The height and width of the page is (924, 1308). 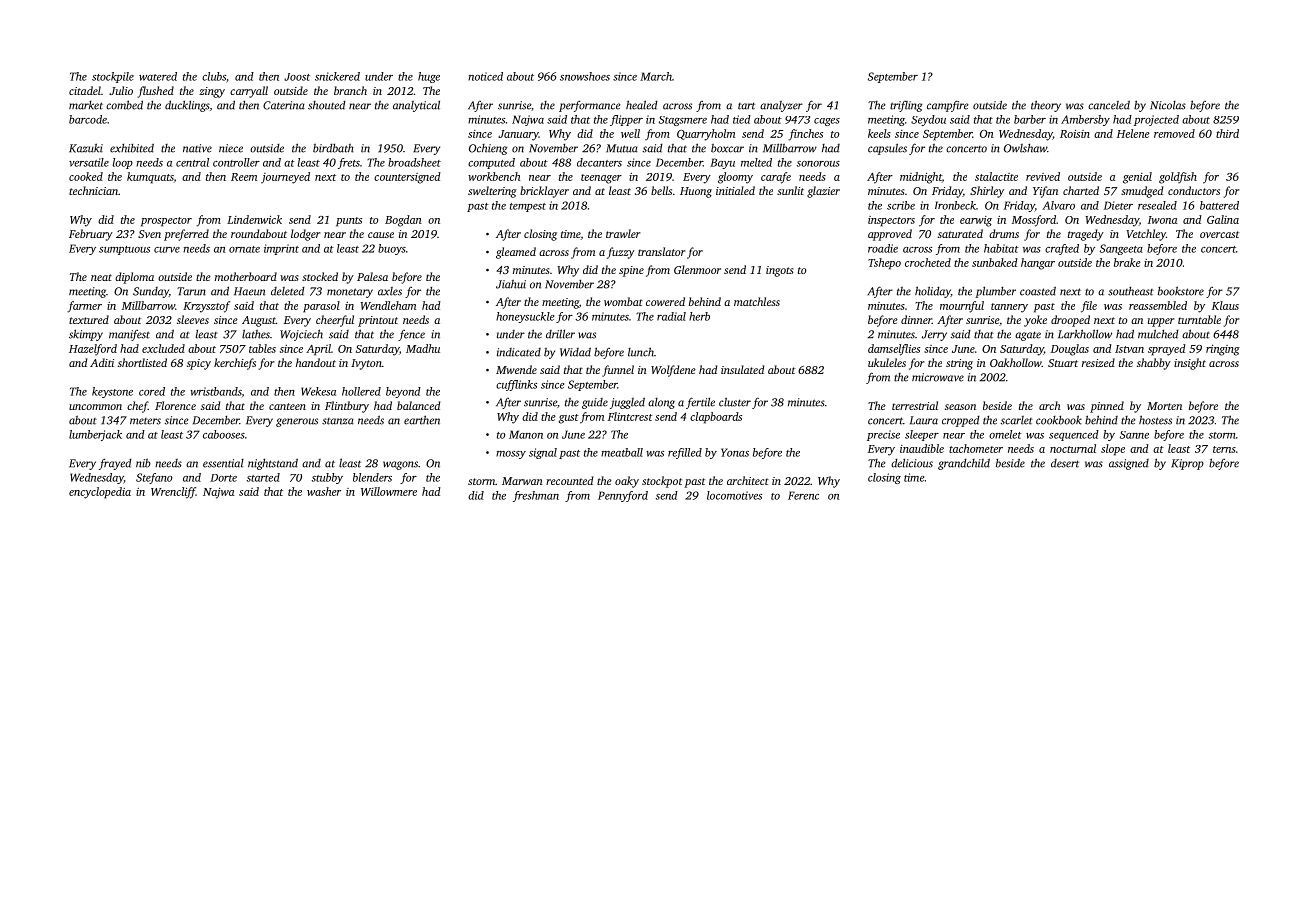 I want to click on Willowmere, so click(x=389, y=491).
